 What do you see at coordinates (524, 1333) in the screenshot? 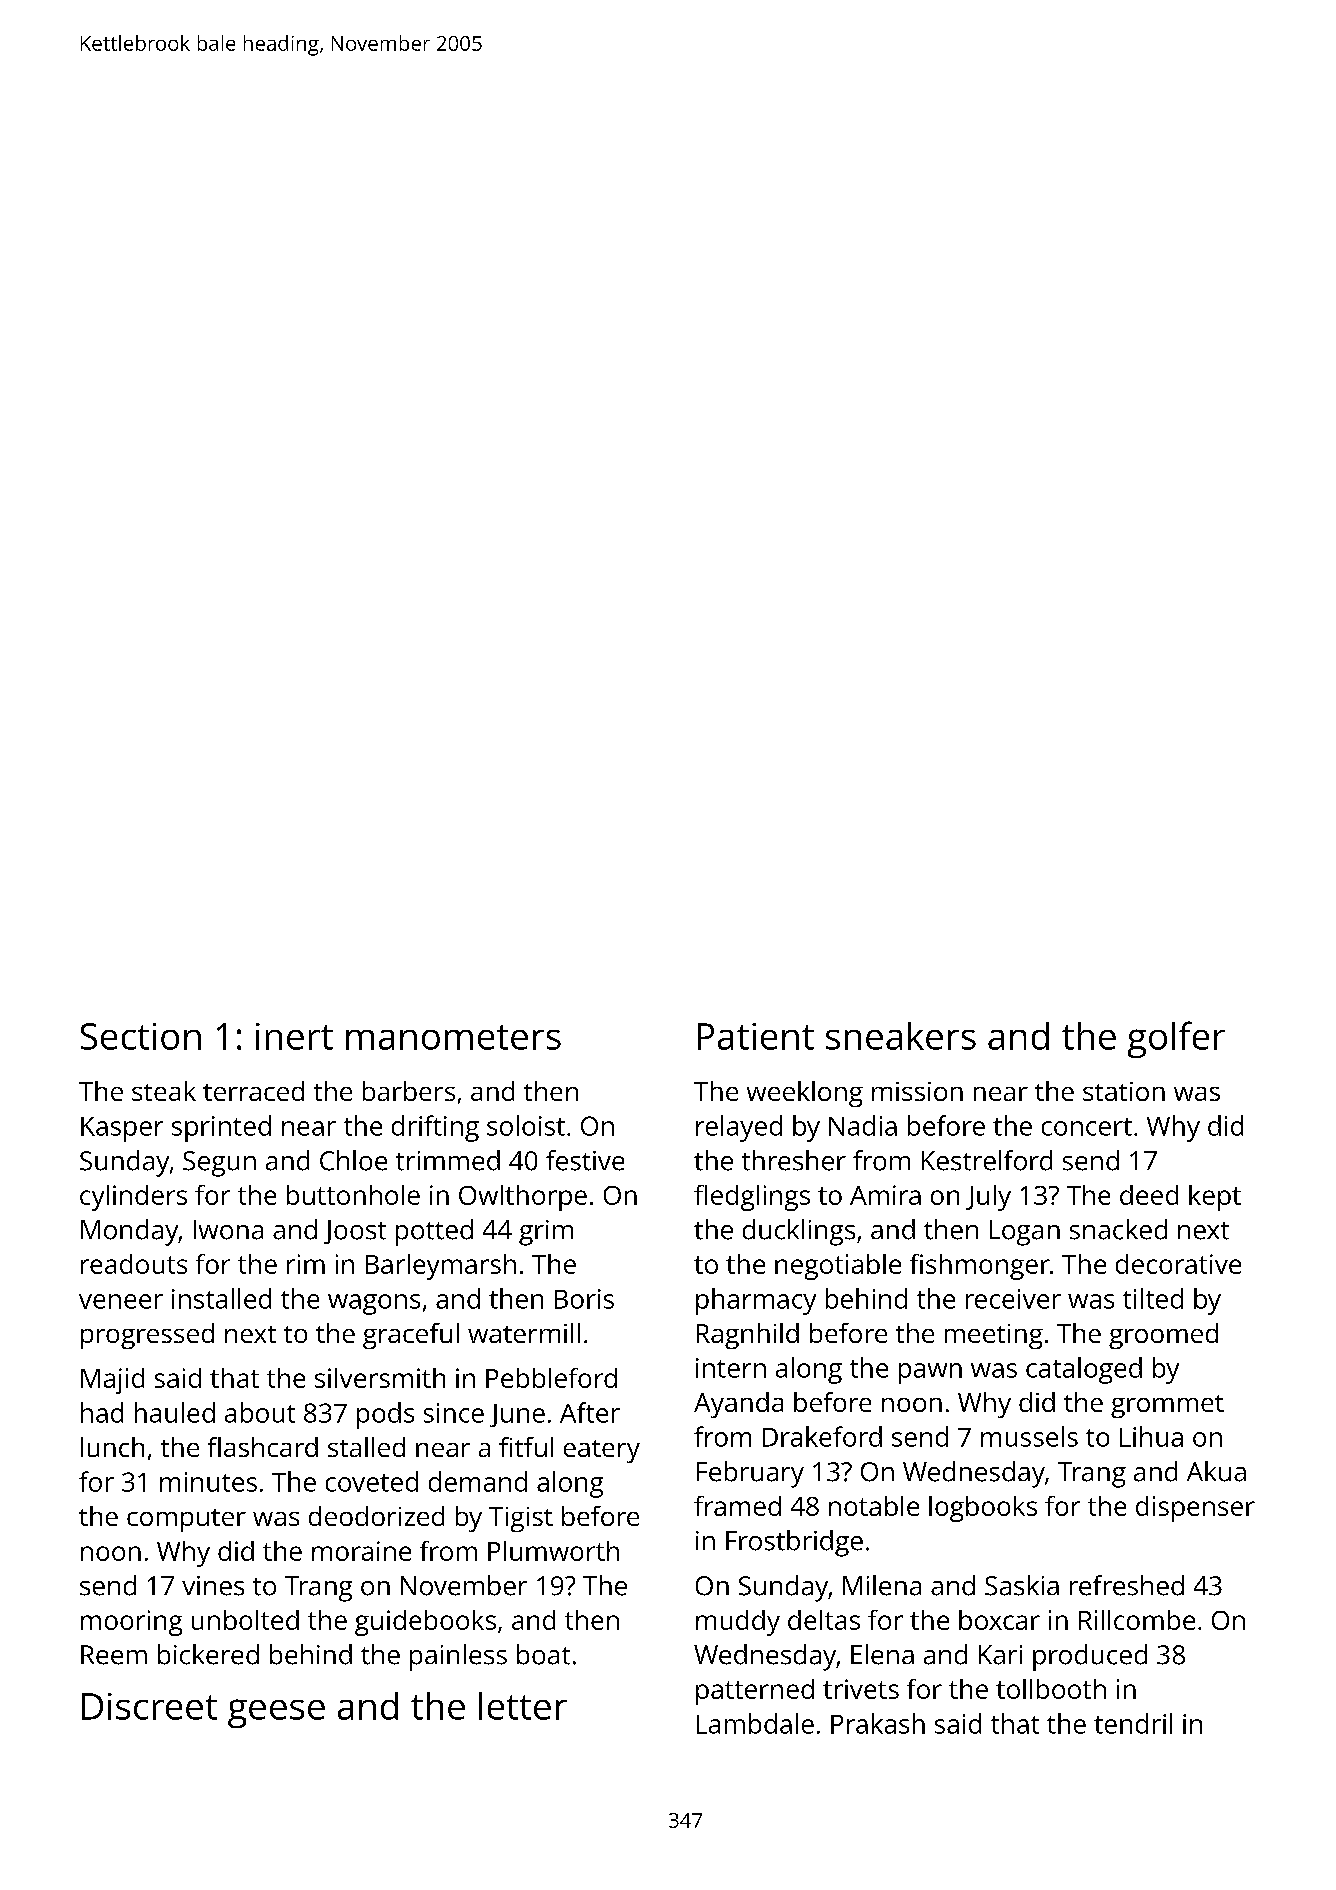
I see `watermill` at bounding box center [524, 1333].
